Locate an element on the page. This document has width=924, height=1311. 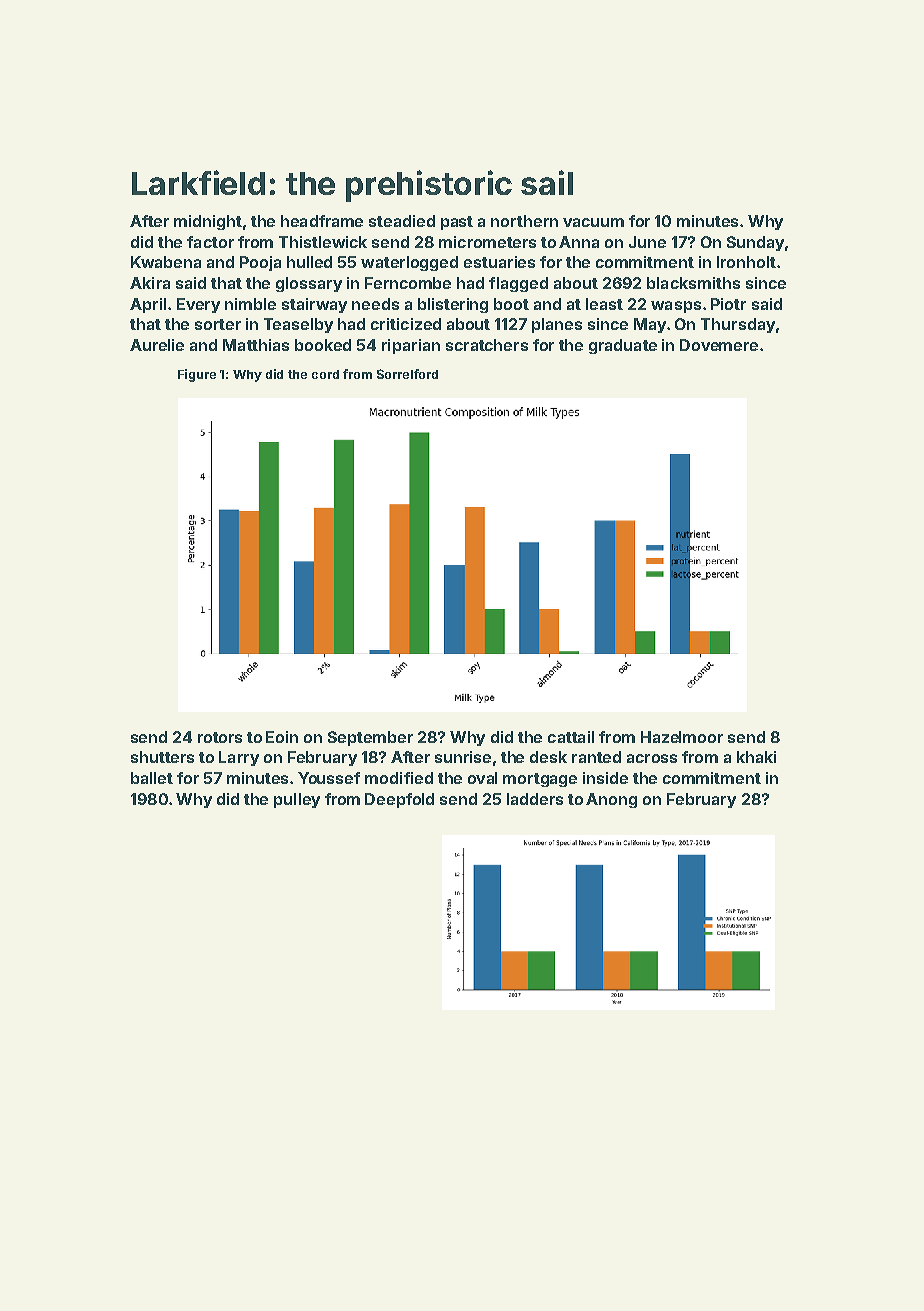
Piotr is located at coordinates (728, 304).
